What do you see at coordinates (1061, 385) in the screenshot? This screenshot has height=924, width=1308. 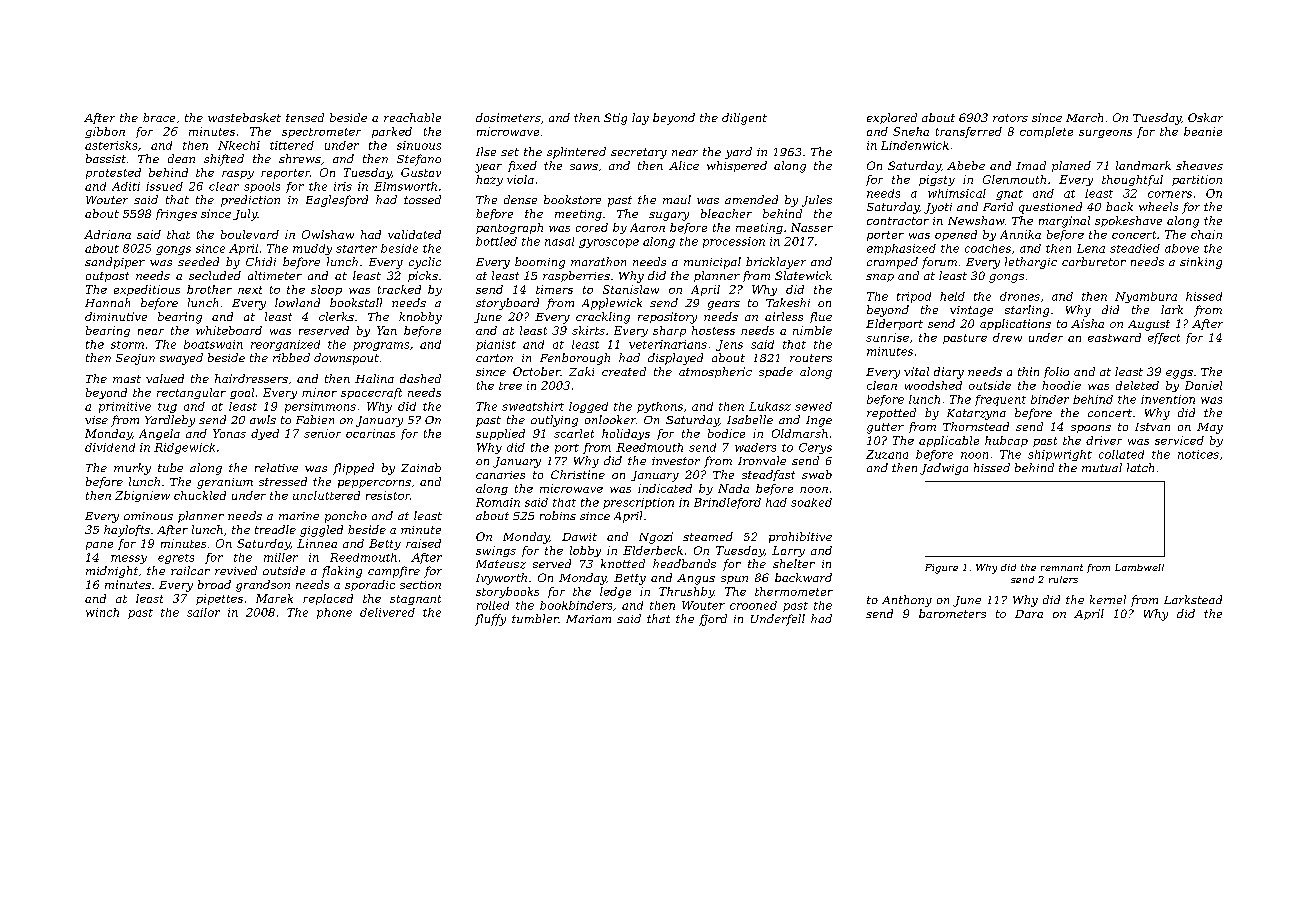 I see `hoodie` at bounding box center [1061, 385].
